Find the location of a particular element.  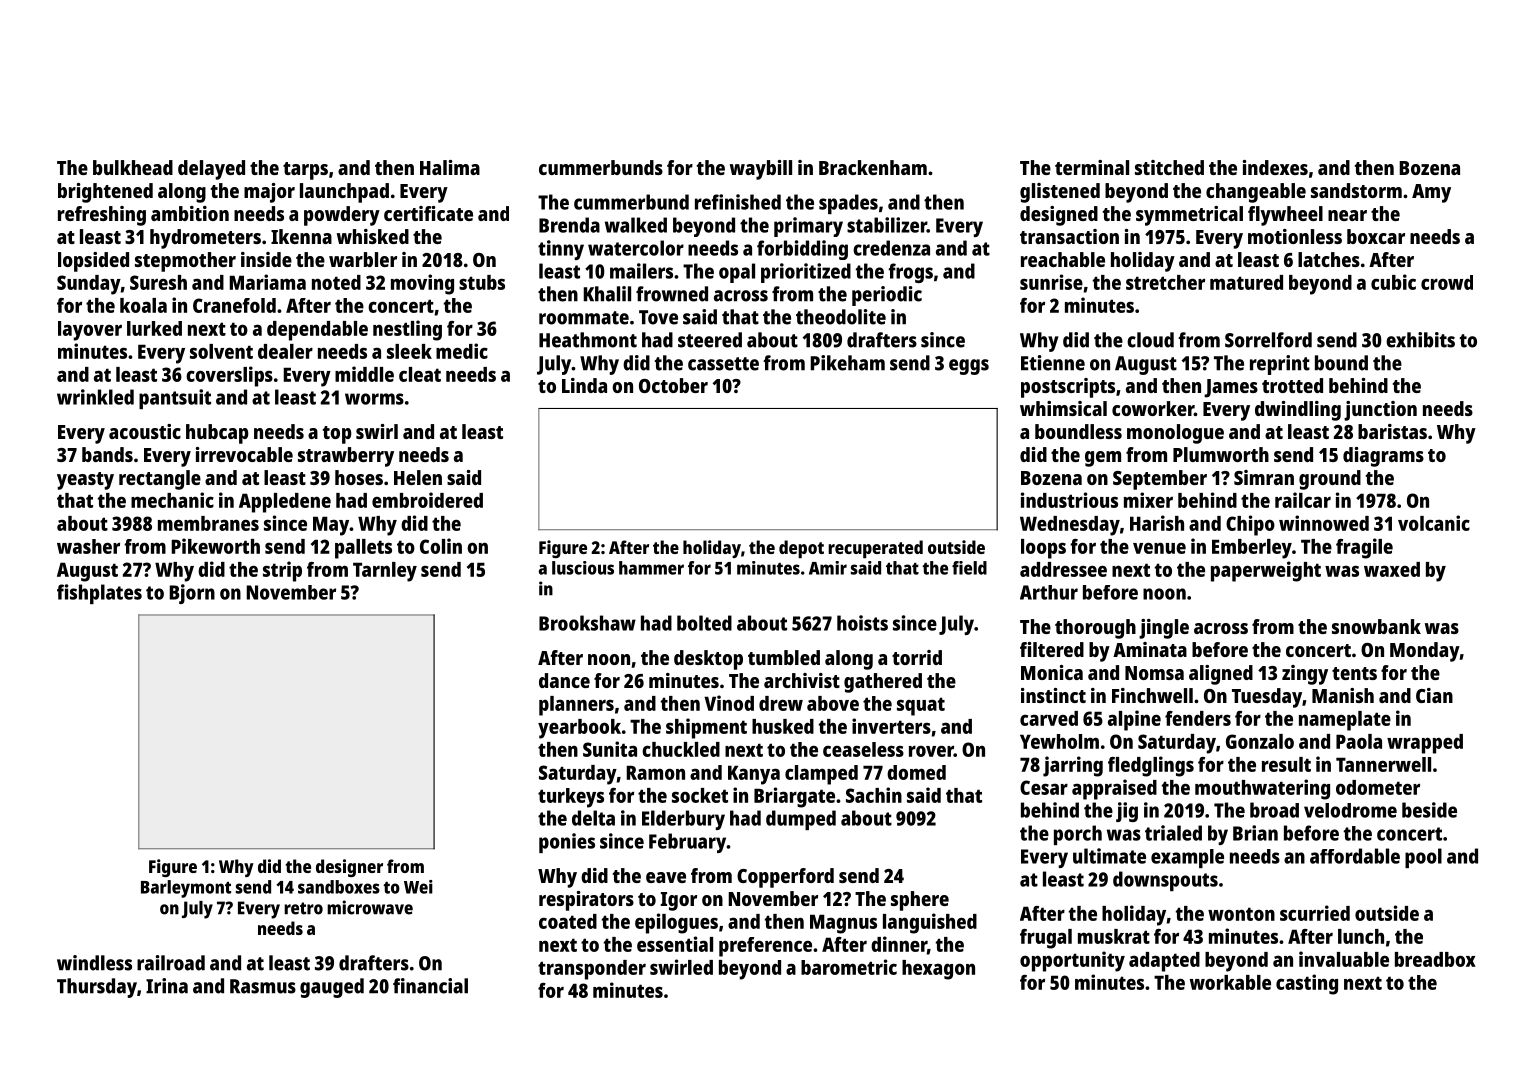

bulkhead is located at coordinates (133, 167).
